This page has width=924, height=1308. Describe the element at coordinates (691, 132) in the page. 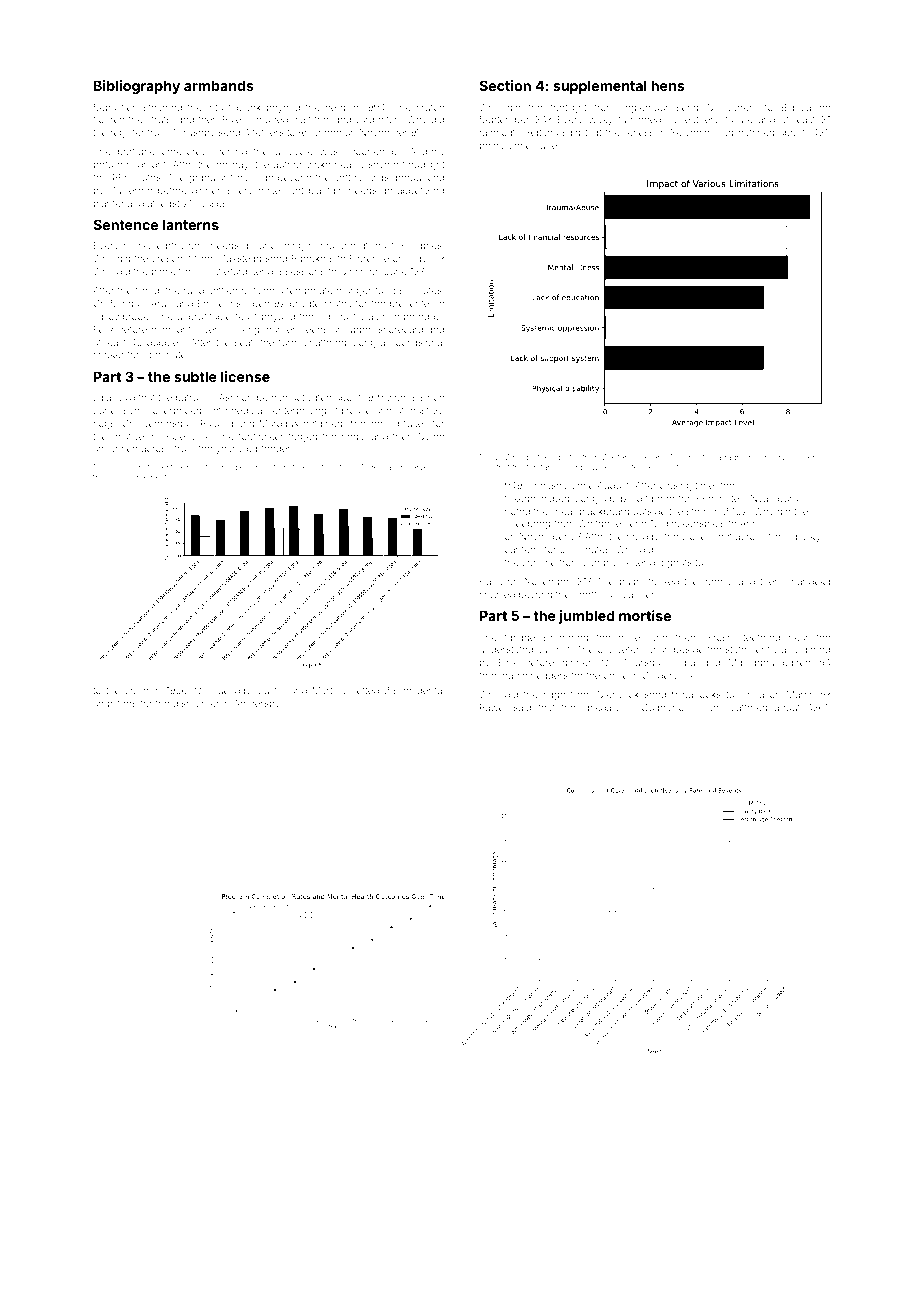

I see `Yewholm` at that location.
